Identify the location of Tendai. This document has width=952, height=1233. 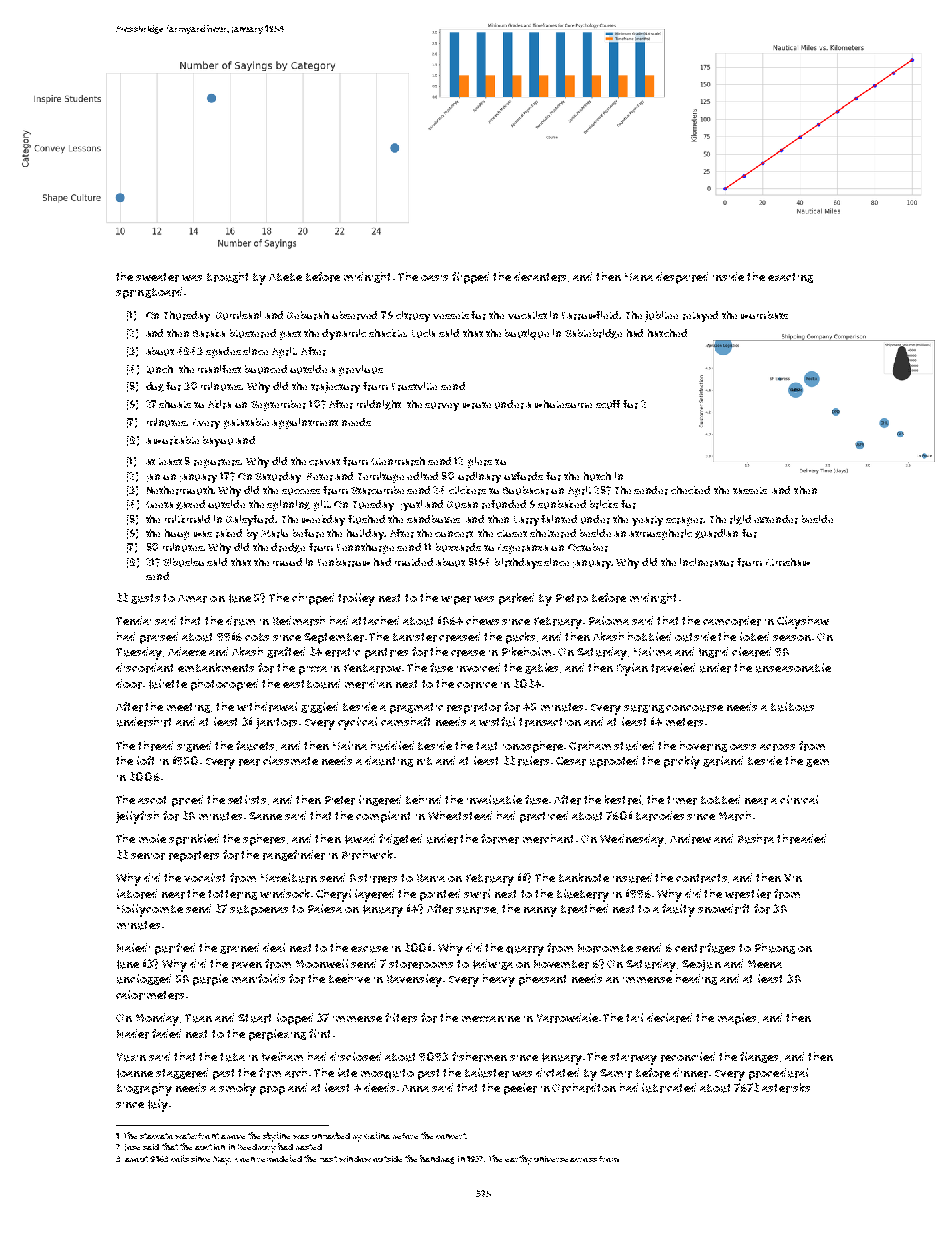
(133, 620).
